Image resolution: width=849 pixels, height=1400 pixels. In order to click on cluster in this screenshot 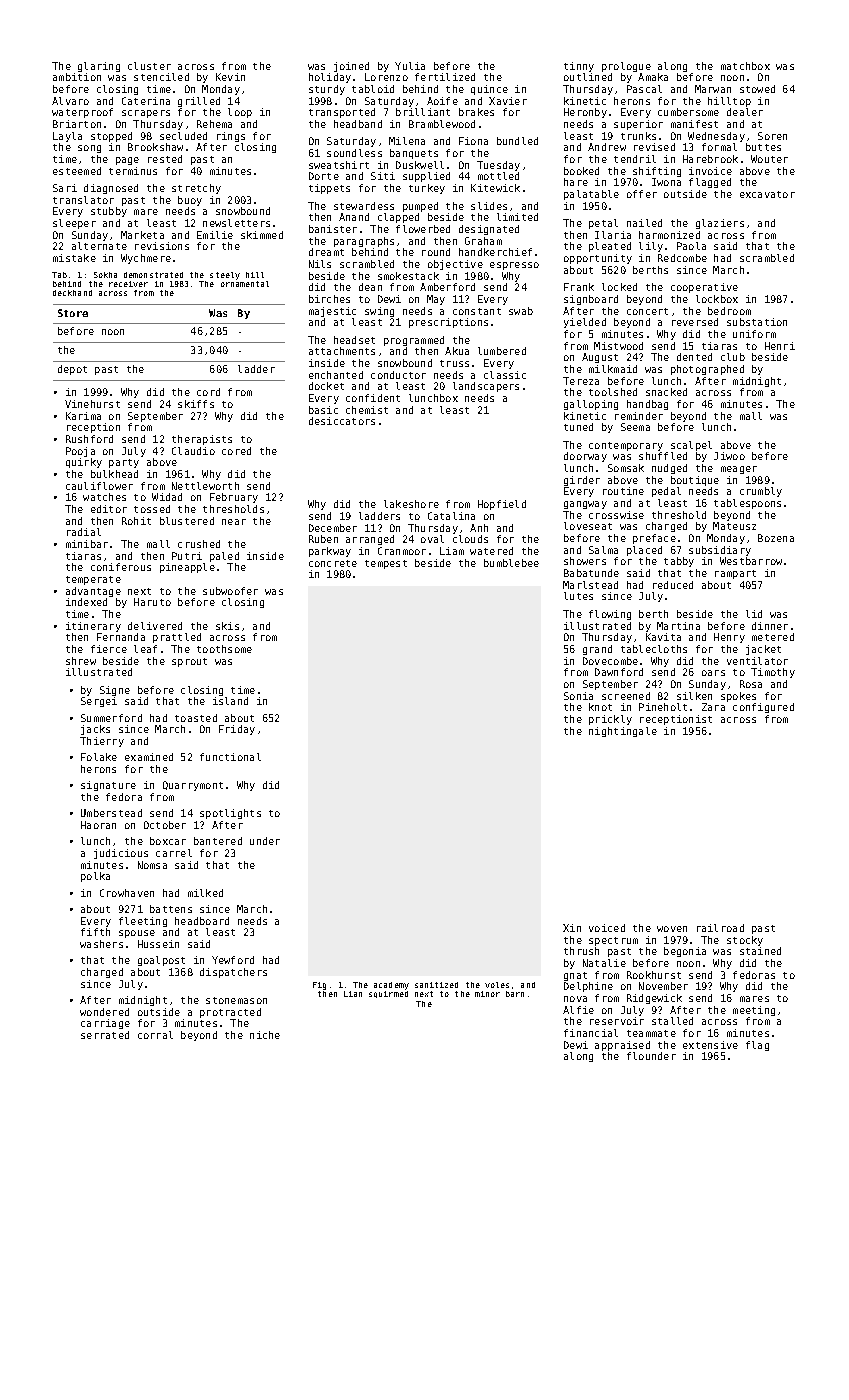, I will do `click(149, 66)`.
